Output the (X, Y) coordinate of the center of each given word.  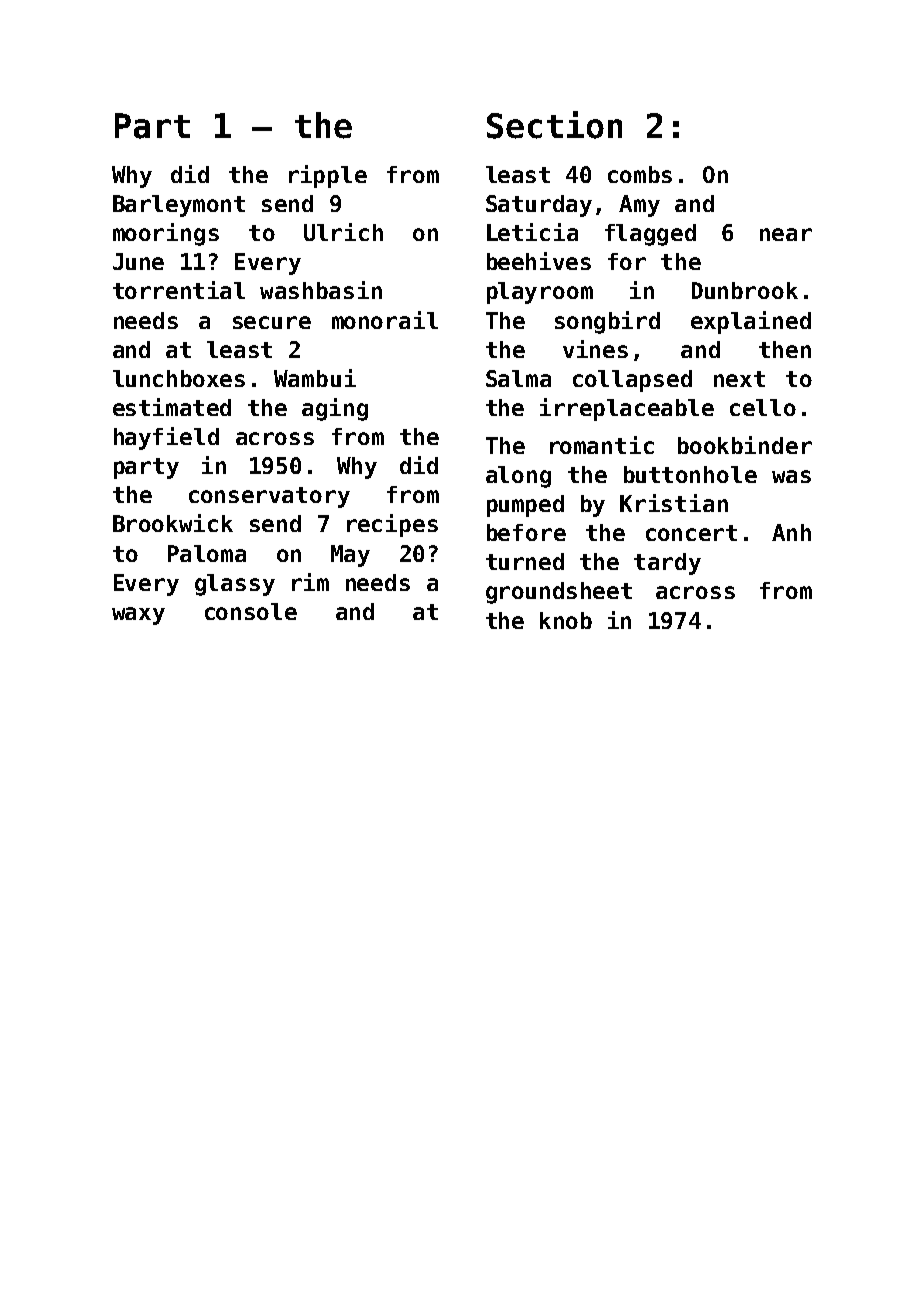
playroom (540, 293)
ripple (328, 176)
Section (554, 125)
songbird (607, 322)
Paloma (207, 553)
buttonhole (690, 474)
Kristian (674, 503)
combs (640, 174)
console (251, 611)
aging (335, 409)
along (518, 477)
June (138, 261)
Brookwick (173, 523)
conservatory (269, 497)
